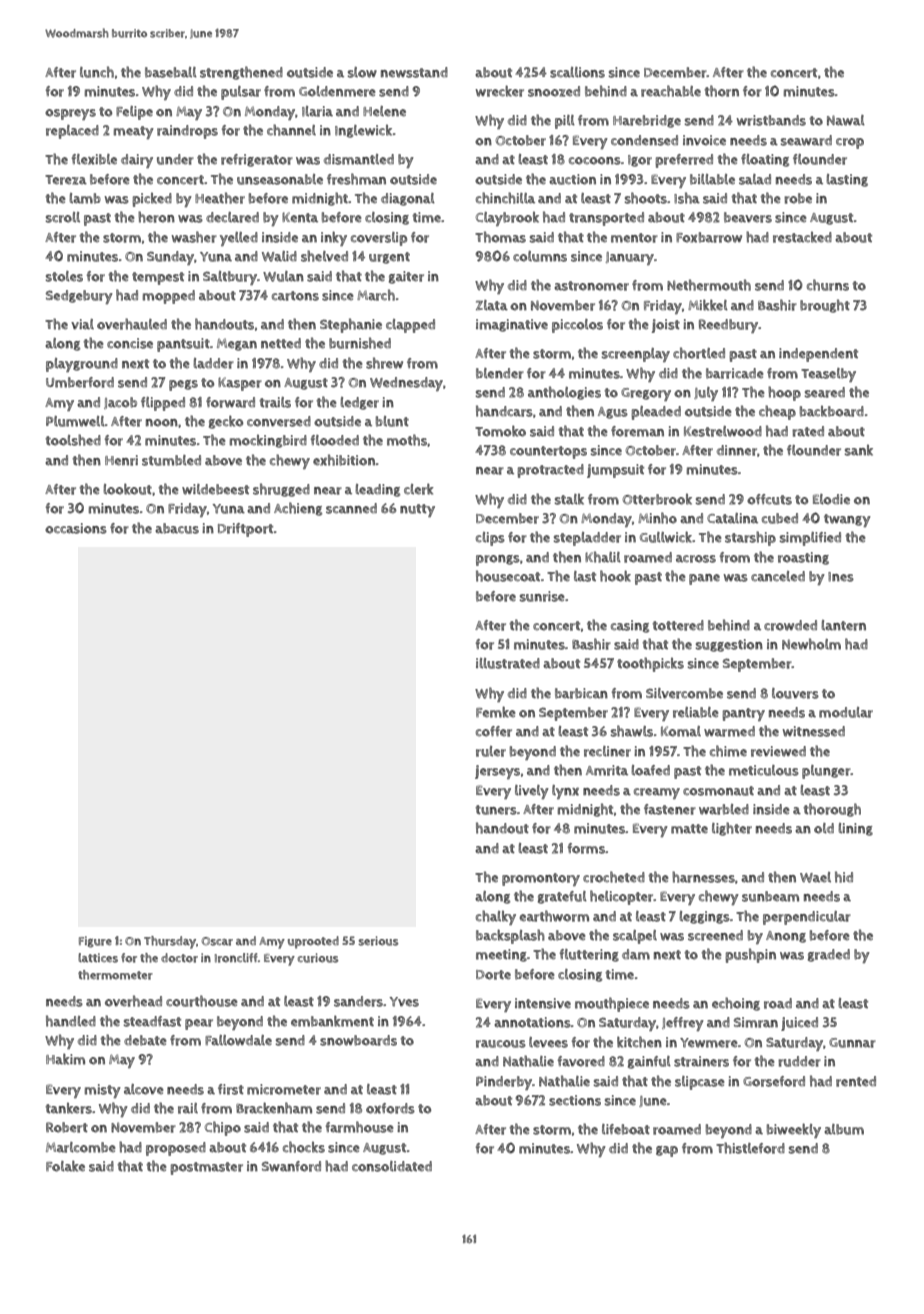 The height and width of the image is (1314, 924). What do you see at coordinates (359, 159) in the image?
I see `dismantled` at bounding box center [359, 159].
